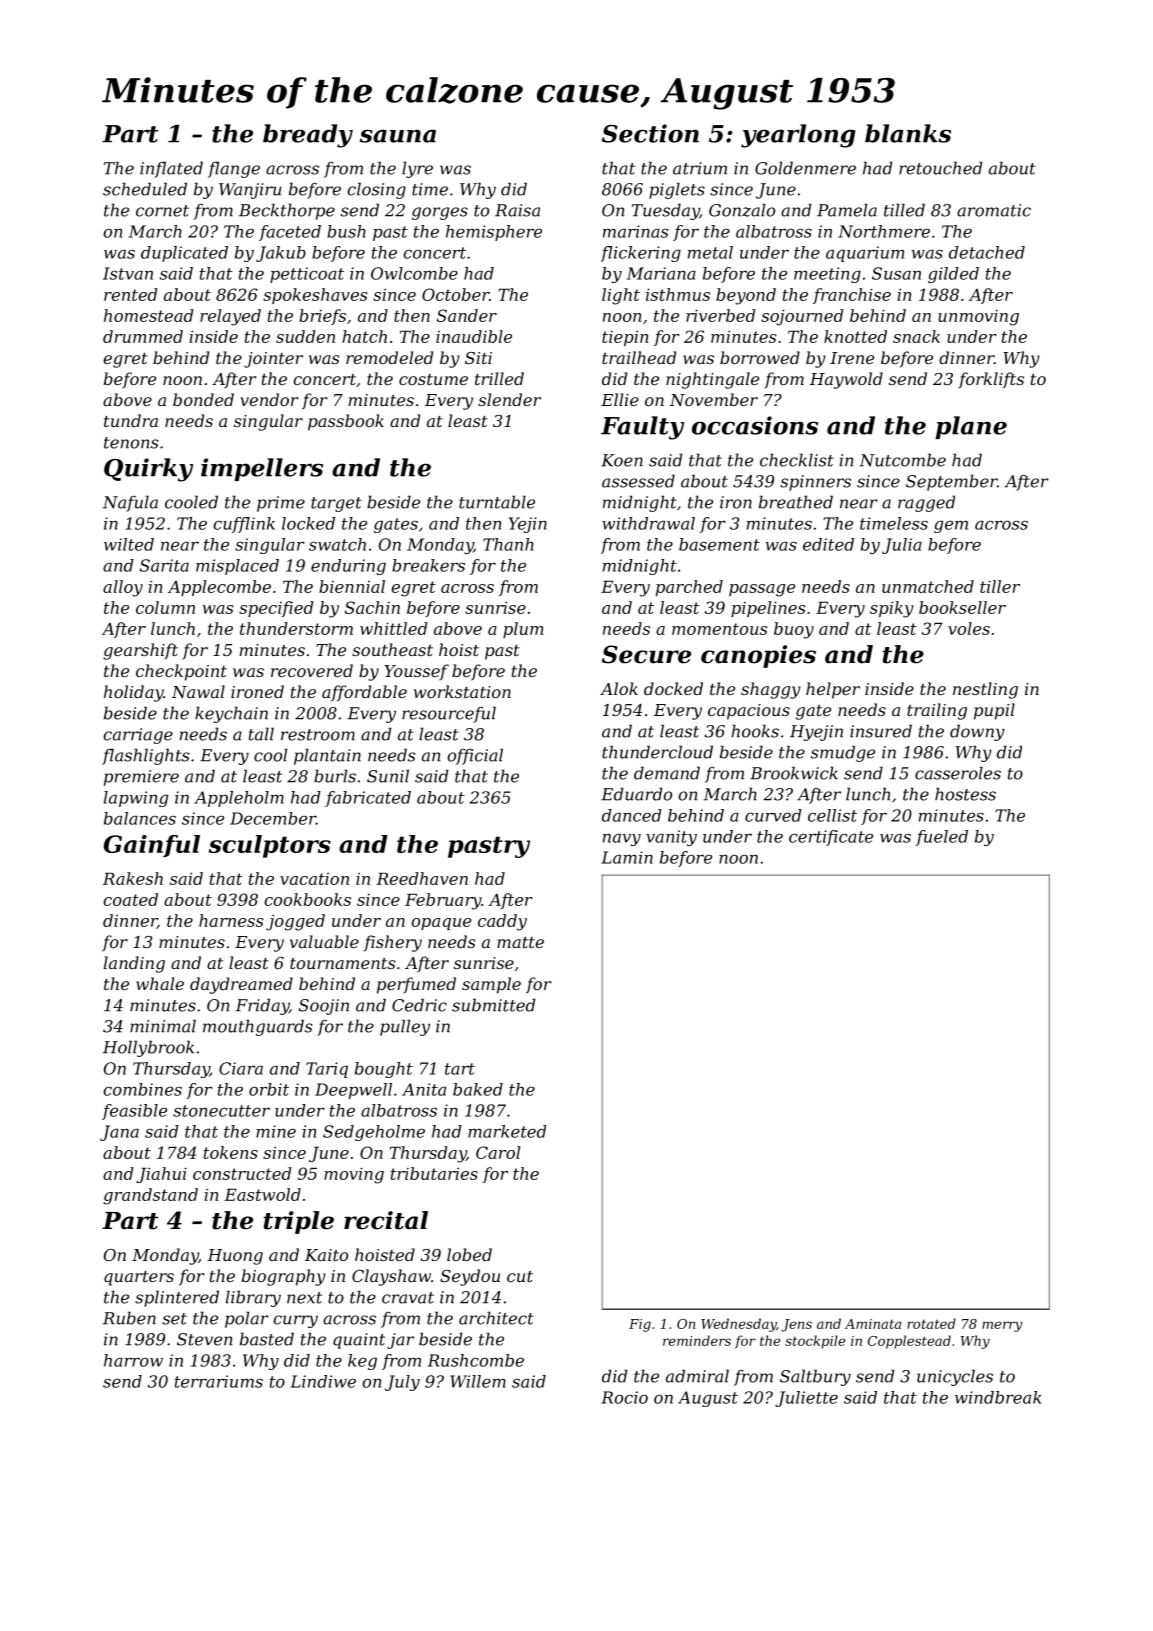  I want to click on atrium, so click(700, 168).
